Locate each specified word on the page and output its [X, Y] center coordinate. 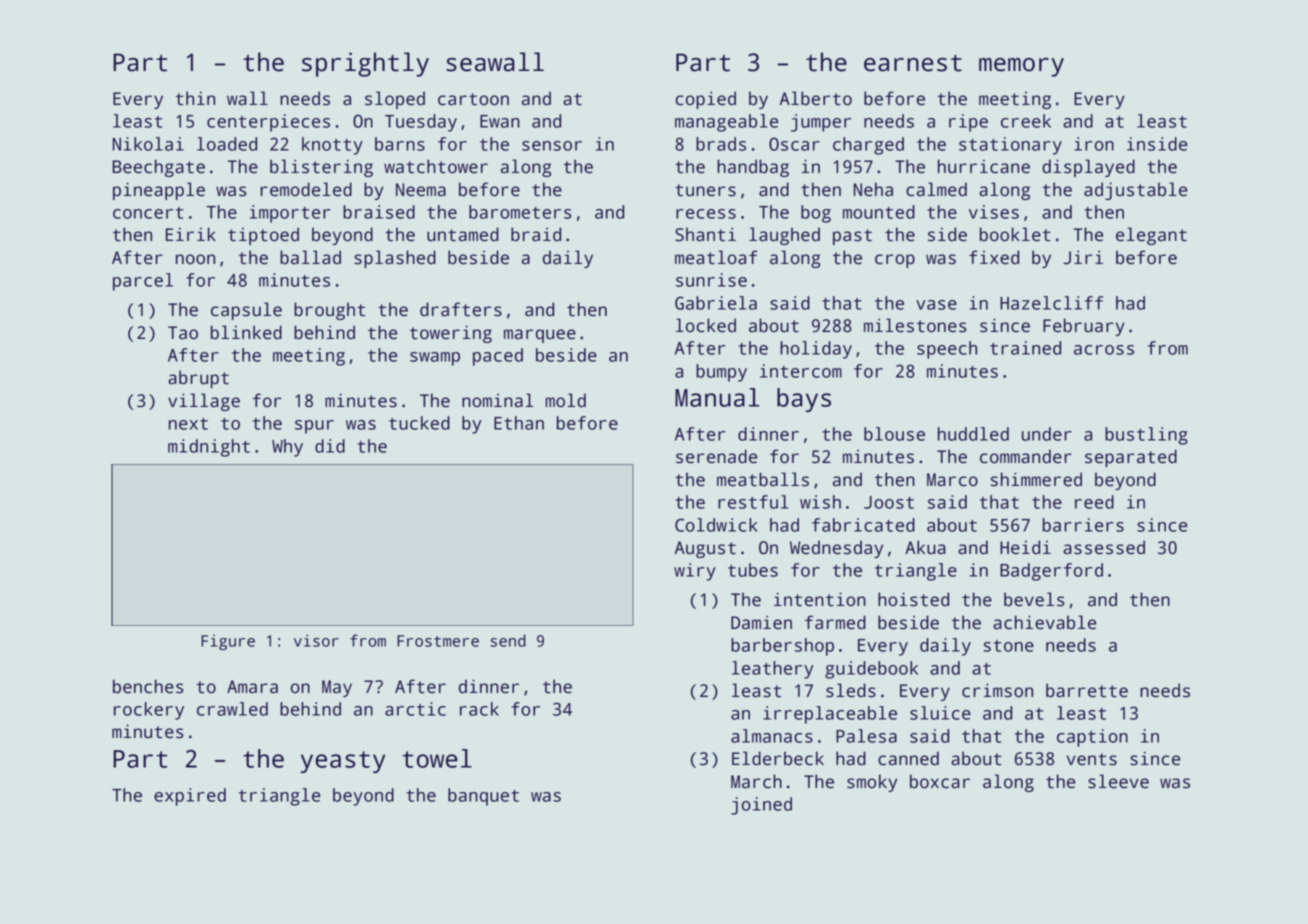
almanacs [772, 736]
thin [195, 98]
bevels [1034, 599]
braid [536, 234]
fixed [994, 257]
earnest [913, 63]
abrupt [198, 379]
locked [706, 325]
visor [316, 640]
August [705, 549]
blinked [246, 332]
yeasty [343, 762]
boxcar [940, 781]
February [1084, 327]
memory [1021, 67]
